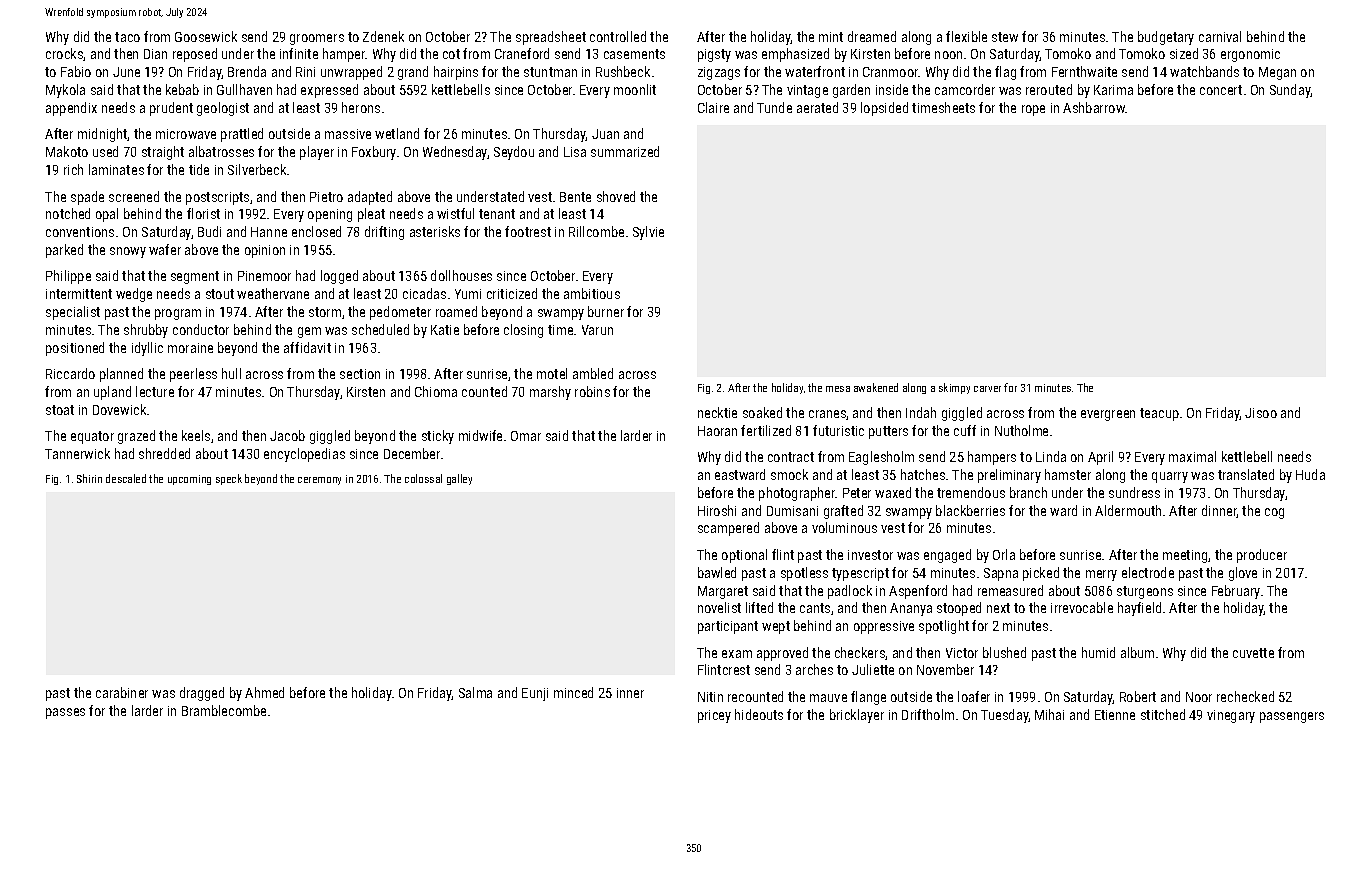 Image resolution: width=1372 pixels, height=887 pixels. What do you see at coordinates (535, 694) in the screenshot?
I see `Eunji` at bounding box center [535, 694].
